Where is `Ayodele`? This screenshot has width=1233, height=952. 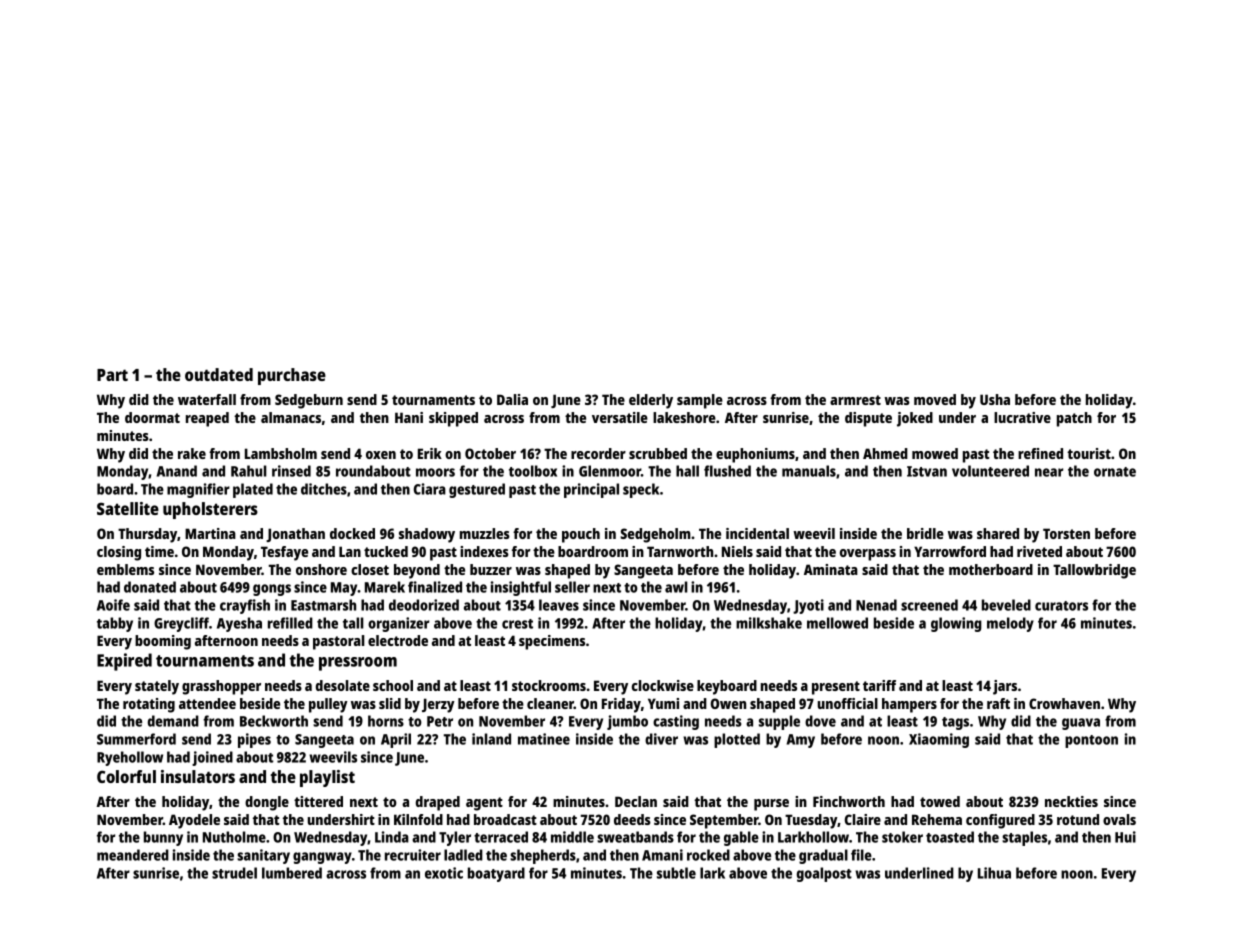
Ayodele is located at coordinates (194, 821).
